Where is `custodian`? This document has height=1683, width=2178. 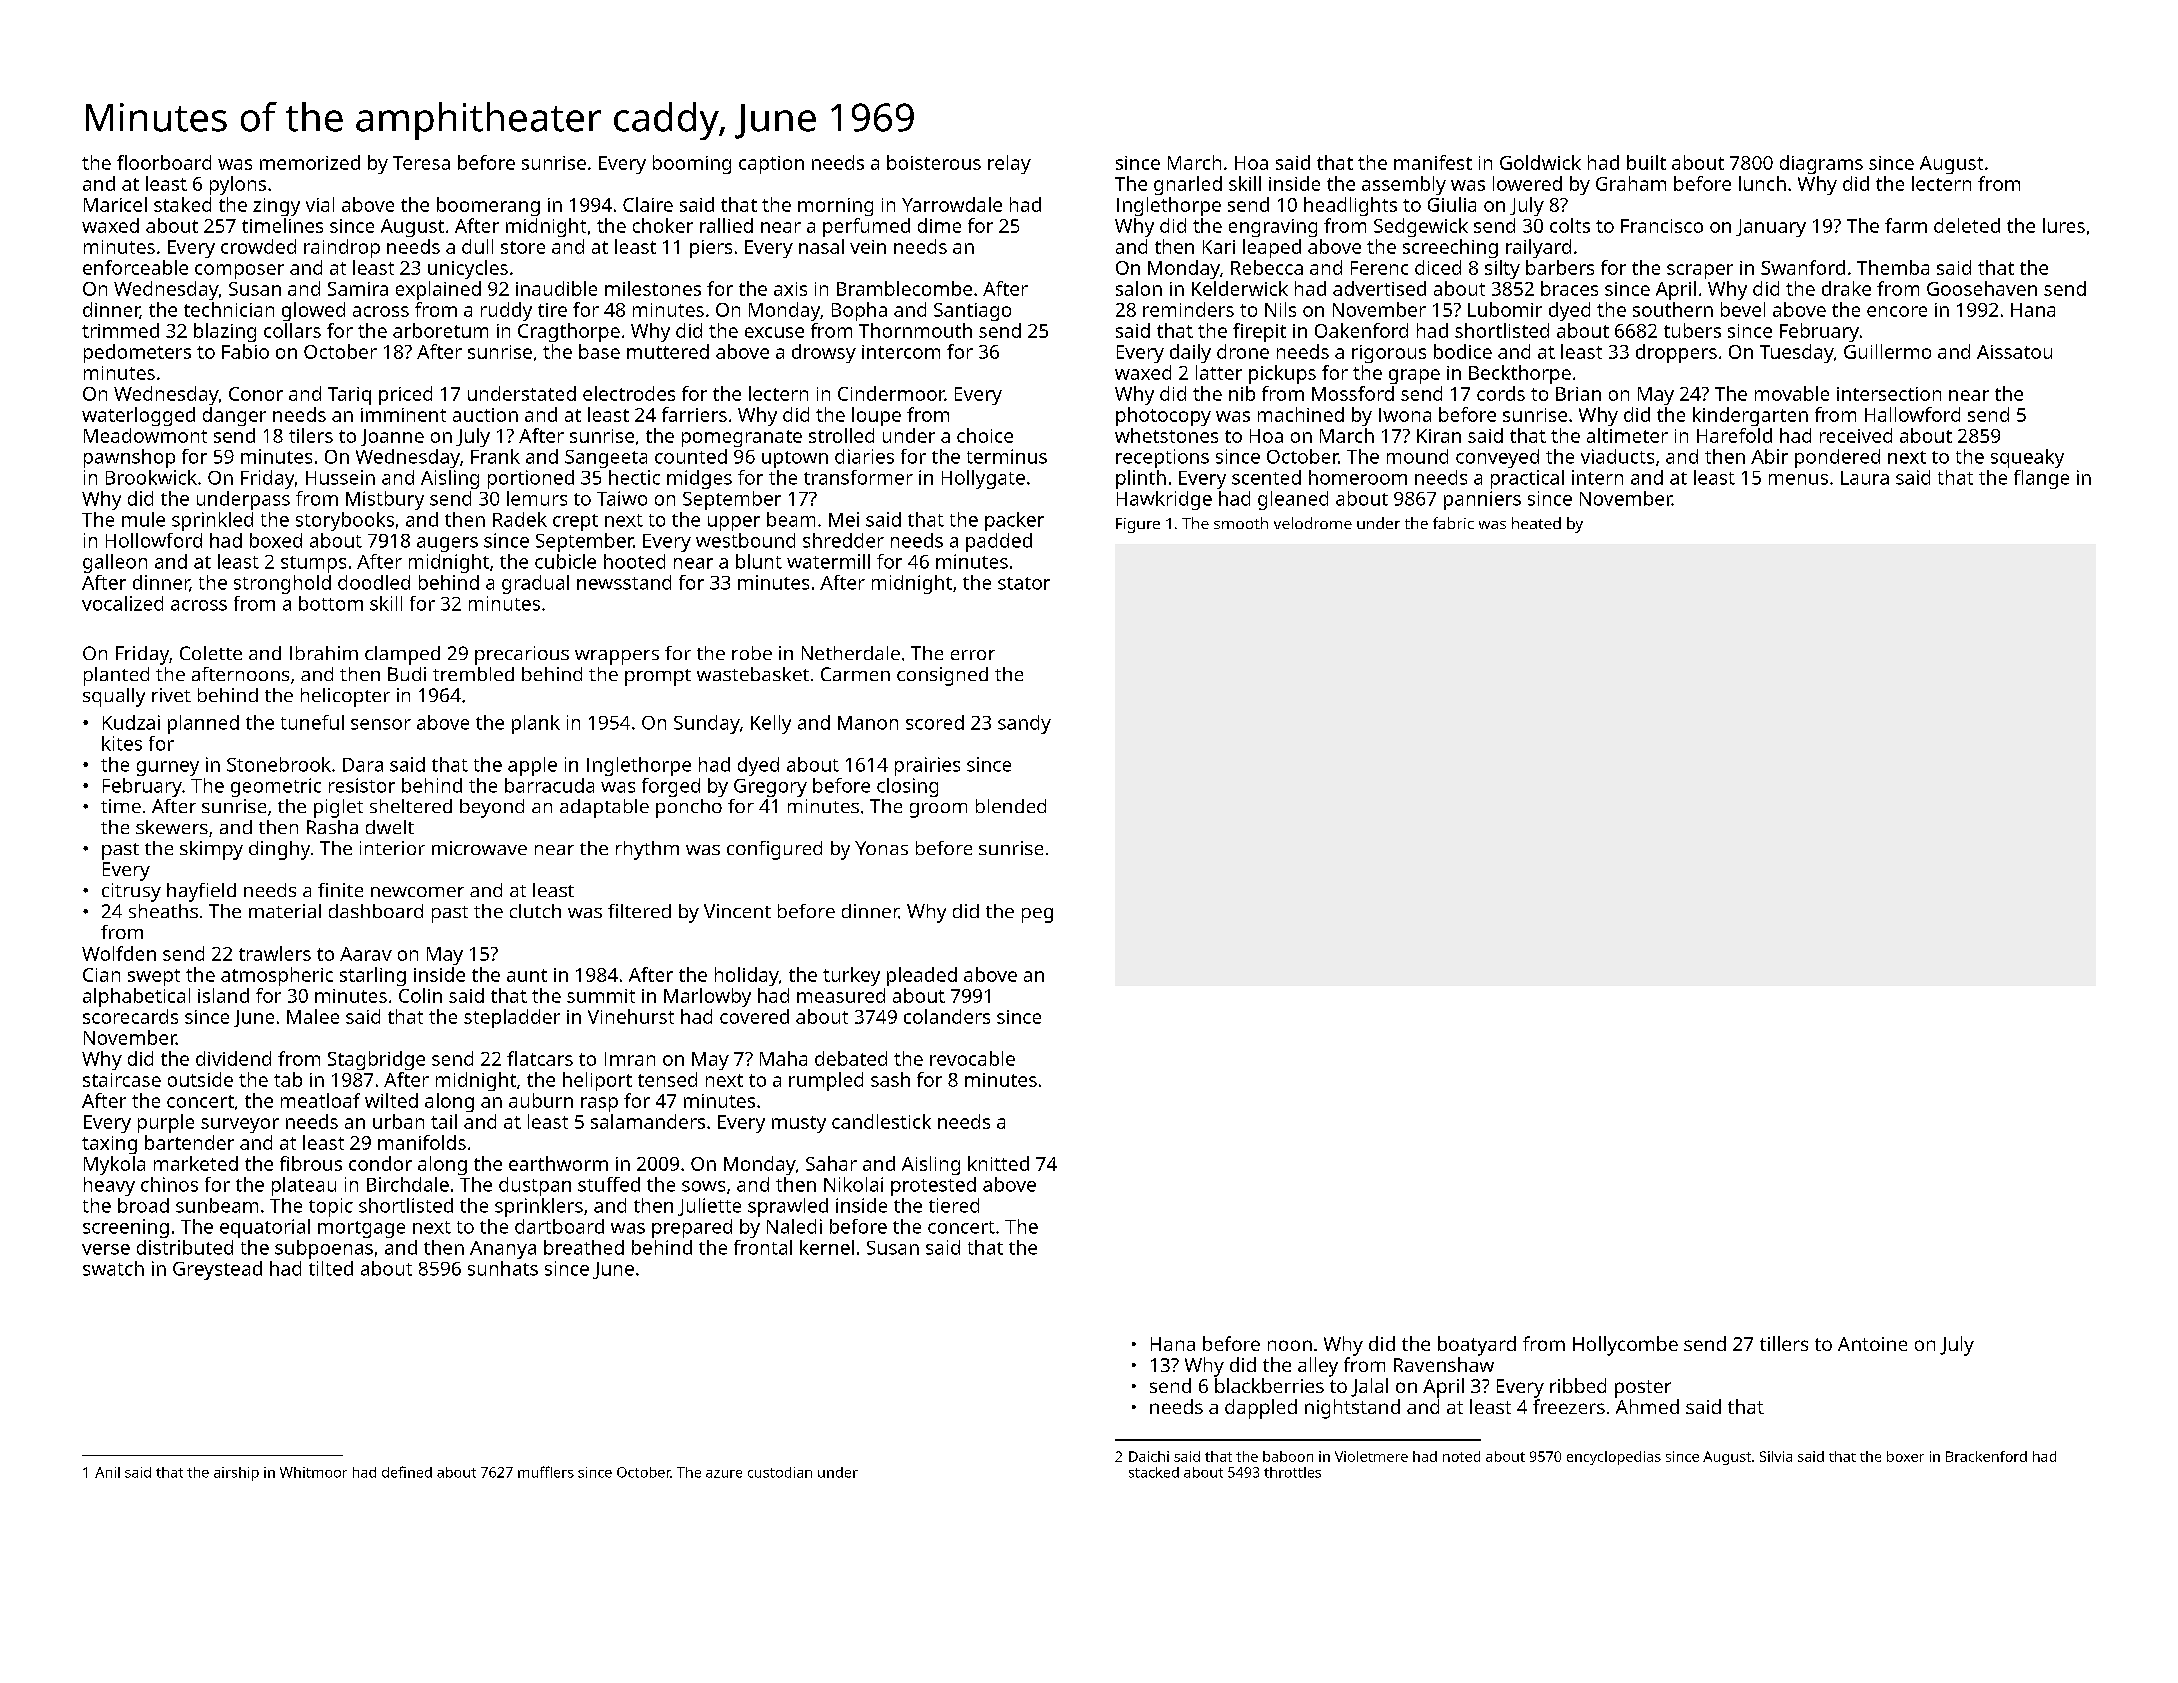 custodian is located at coordinates (780, 1472).
